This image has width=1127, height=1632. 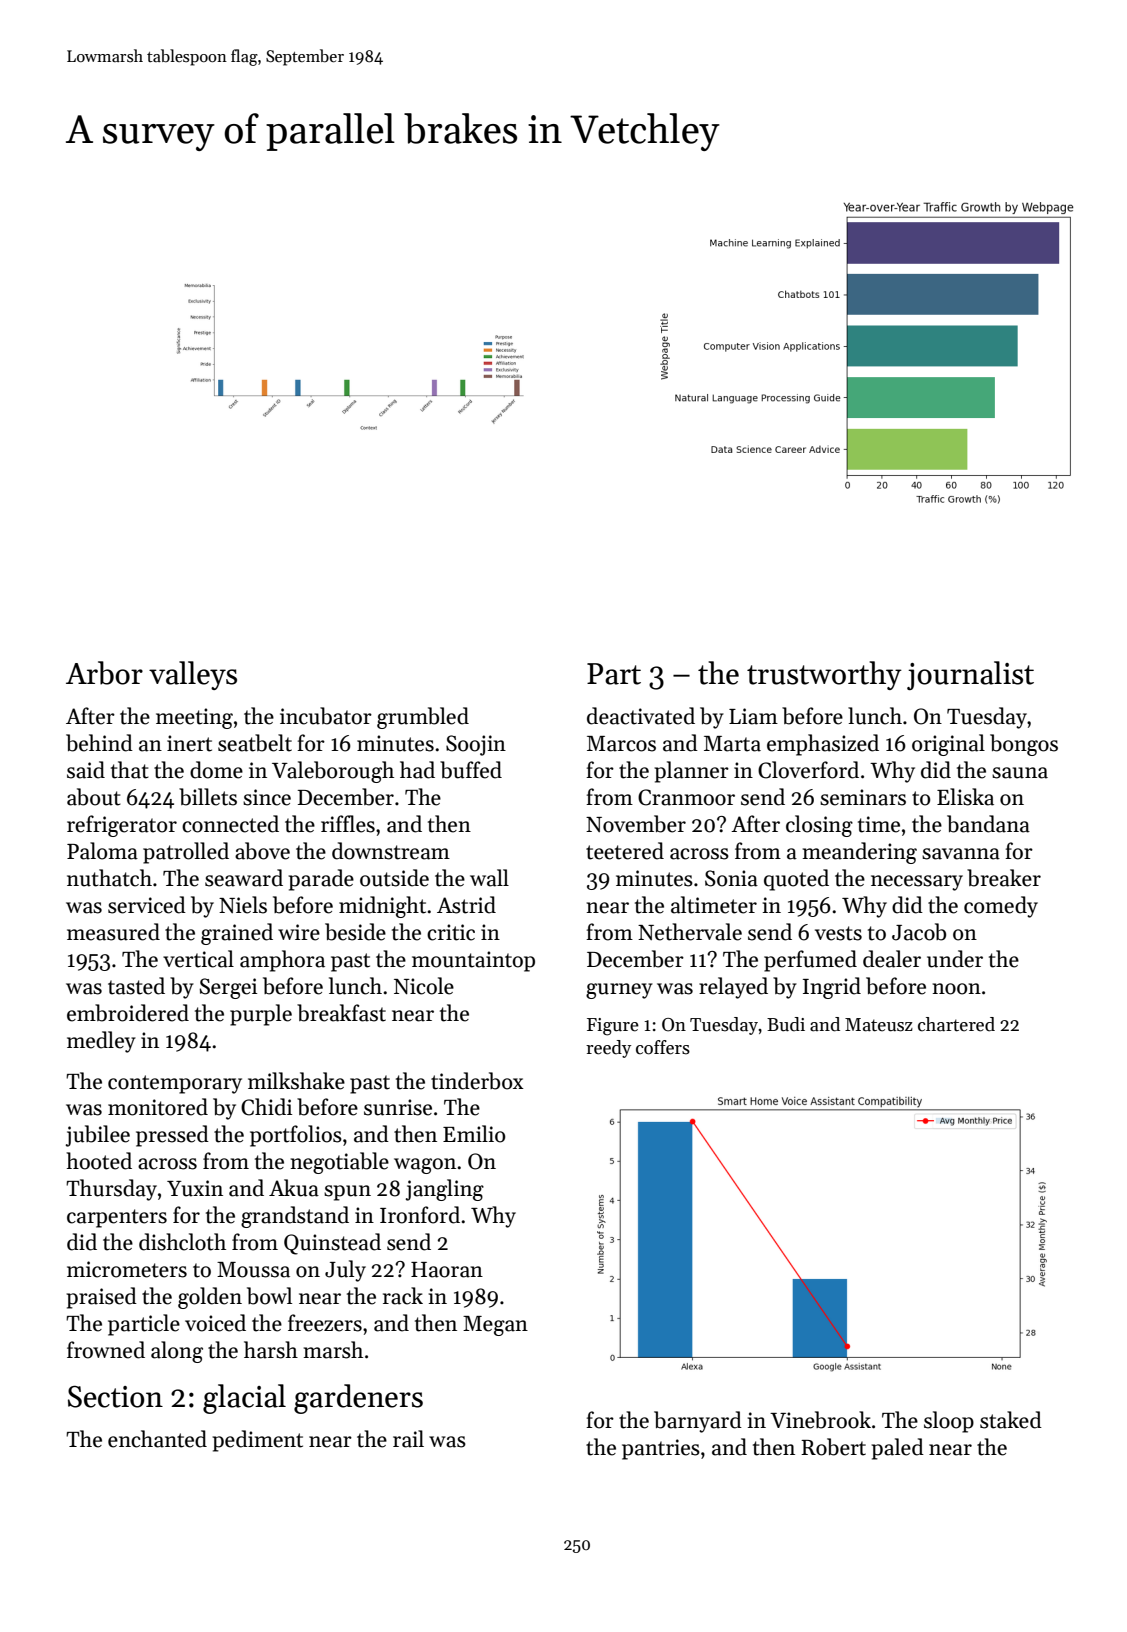 I want to click on paled, so click(x=898, y=1449).
